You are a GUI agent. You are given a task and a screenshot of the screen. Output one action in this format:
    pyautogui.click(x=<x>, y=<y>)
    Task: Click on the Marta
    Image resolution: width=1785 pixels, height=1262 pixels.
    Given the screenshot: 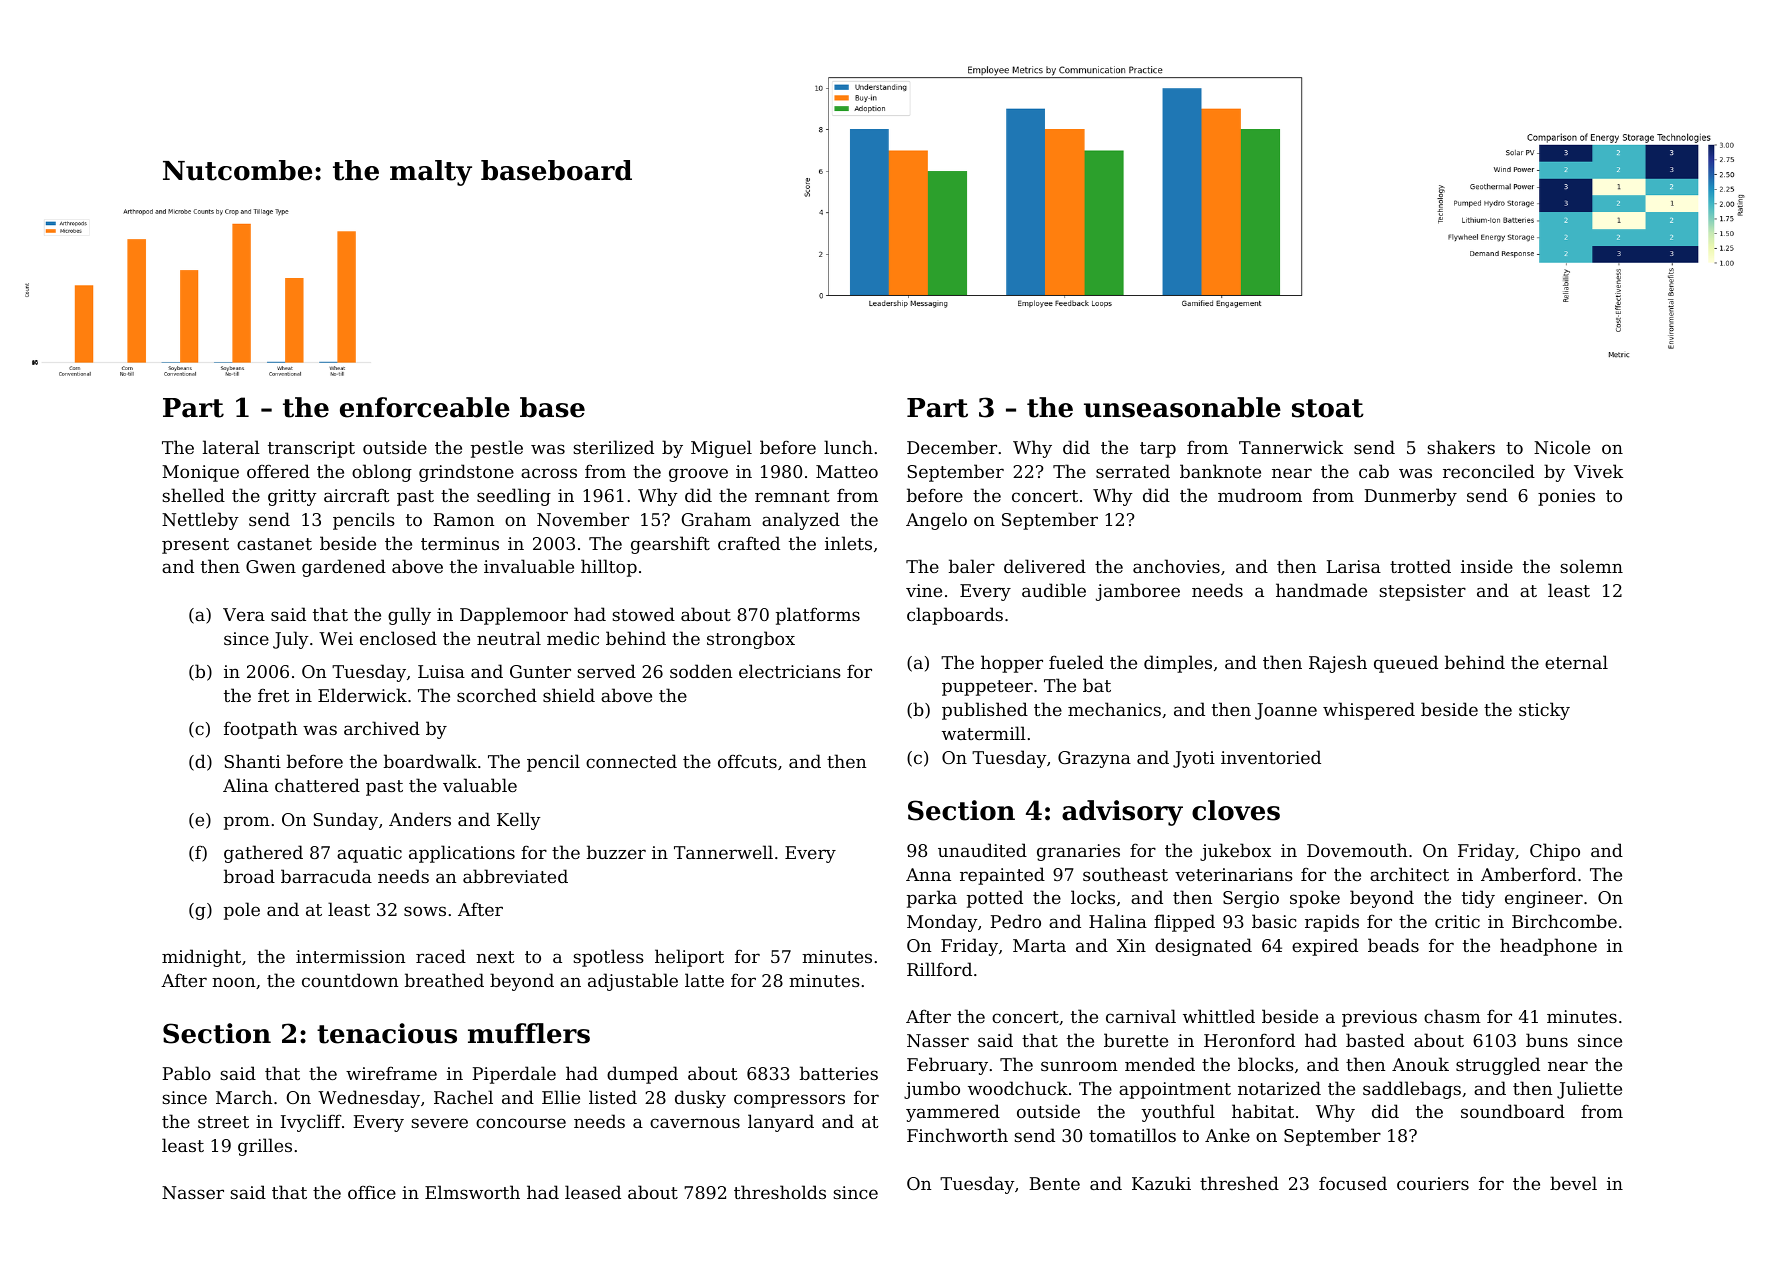 What is the action you would take?
    pyautogui.click(x=1039, y=945)
